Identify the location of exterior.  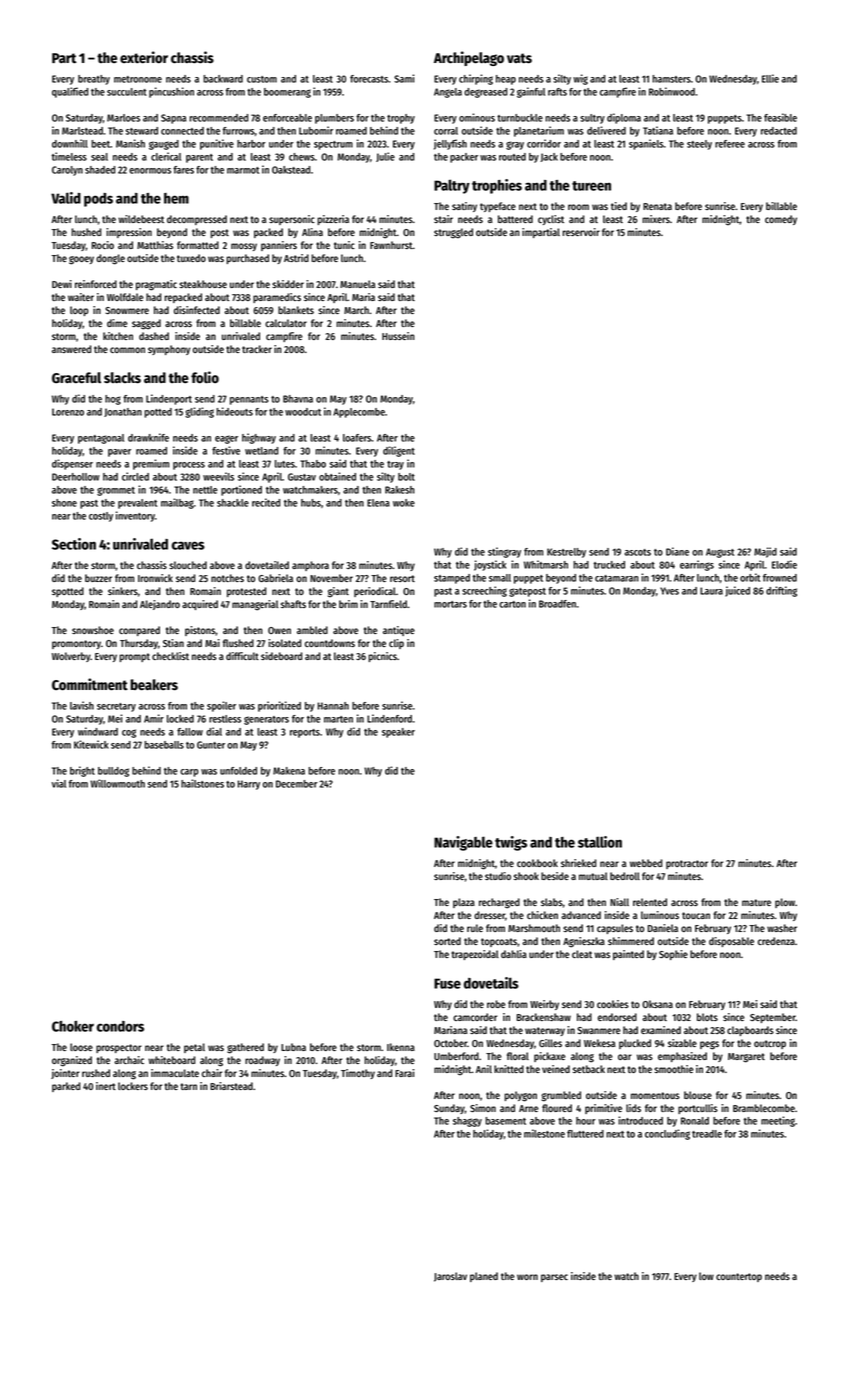
(144, 57).
